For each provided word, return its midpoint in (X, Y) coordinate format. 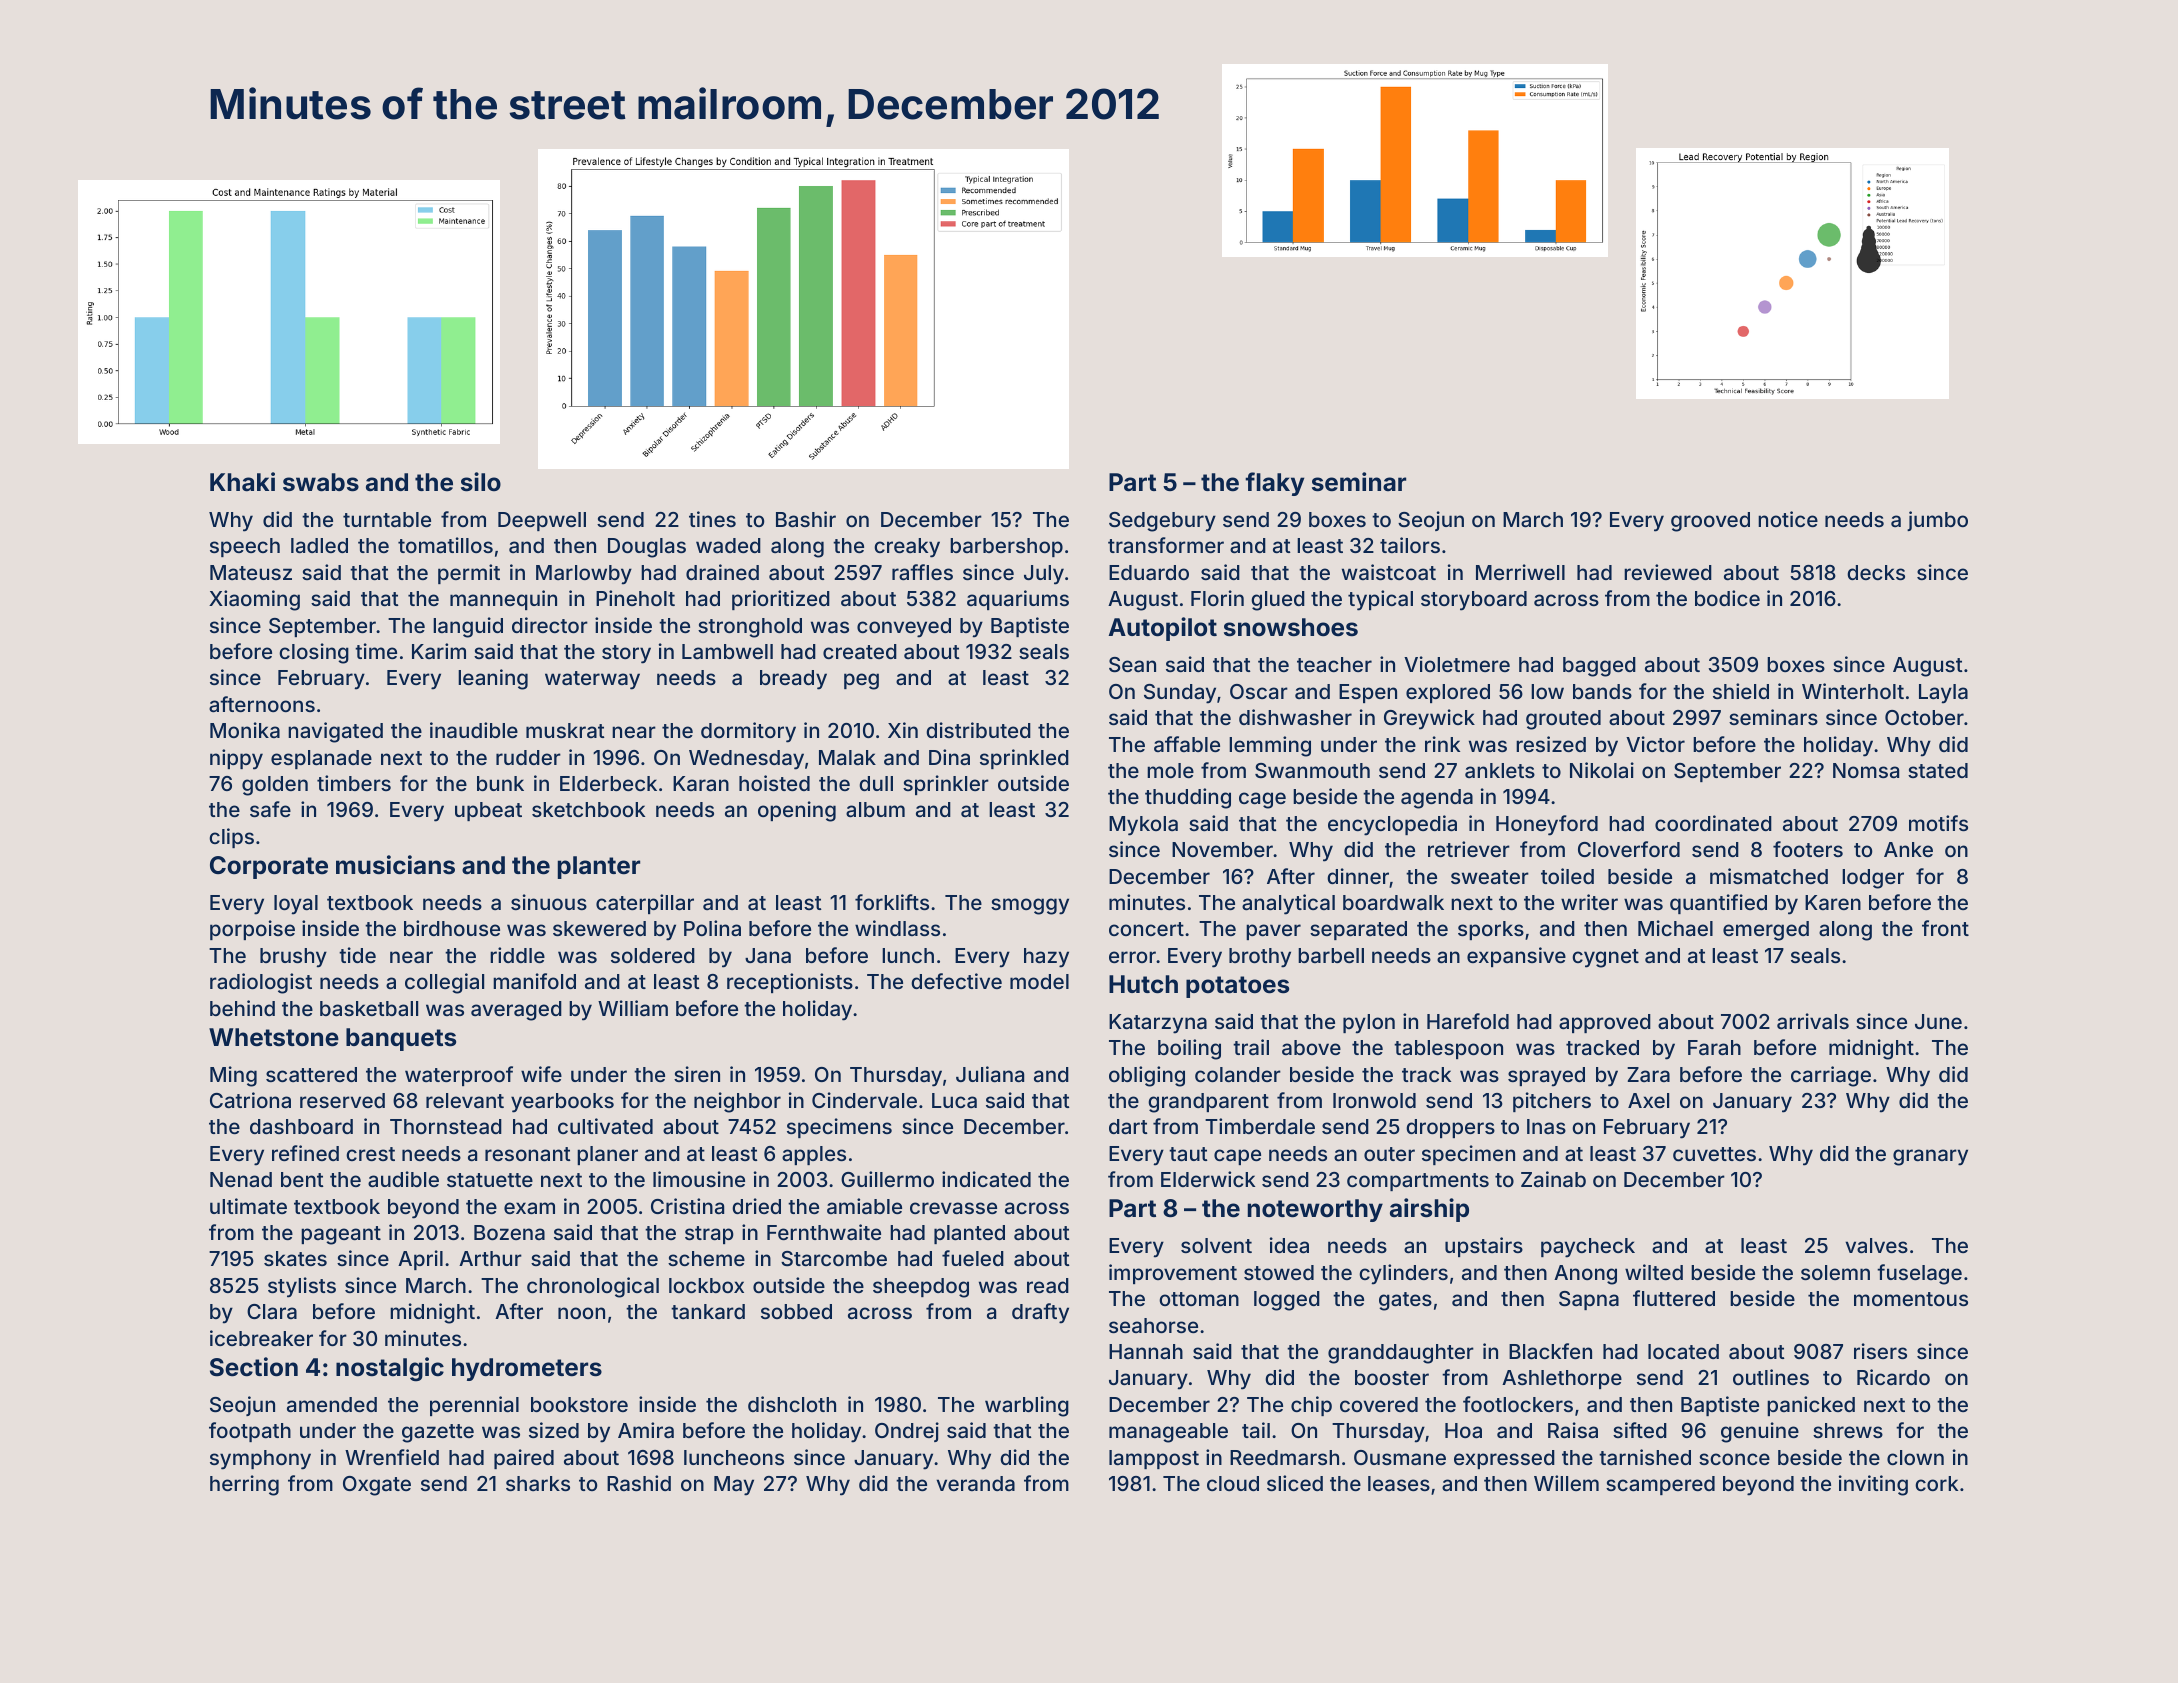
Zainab (1553, 1179)
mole (1170, 770)
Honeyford (1547, 825)
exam (529, 1208)
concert (1146, 929)
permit (469, 574)
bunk (500, 783)
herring (244, 1485)
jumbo (1937, 521)
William (633, 1008)
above (1311, 1047)
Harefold (1468, 1021)
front (1945, 928)
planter (599, 867)
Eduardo (1149, 572)
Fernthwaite (824, 1232)
